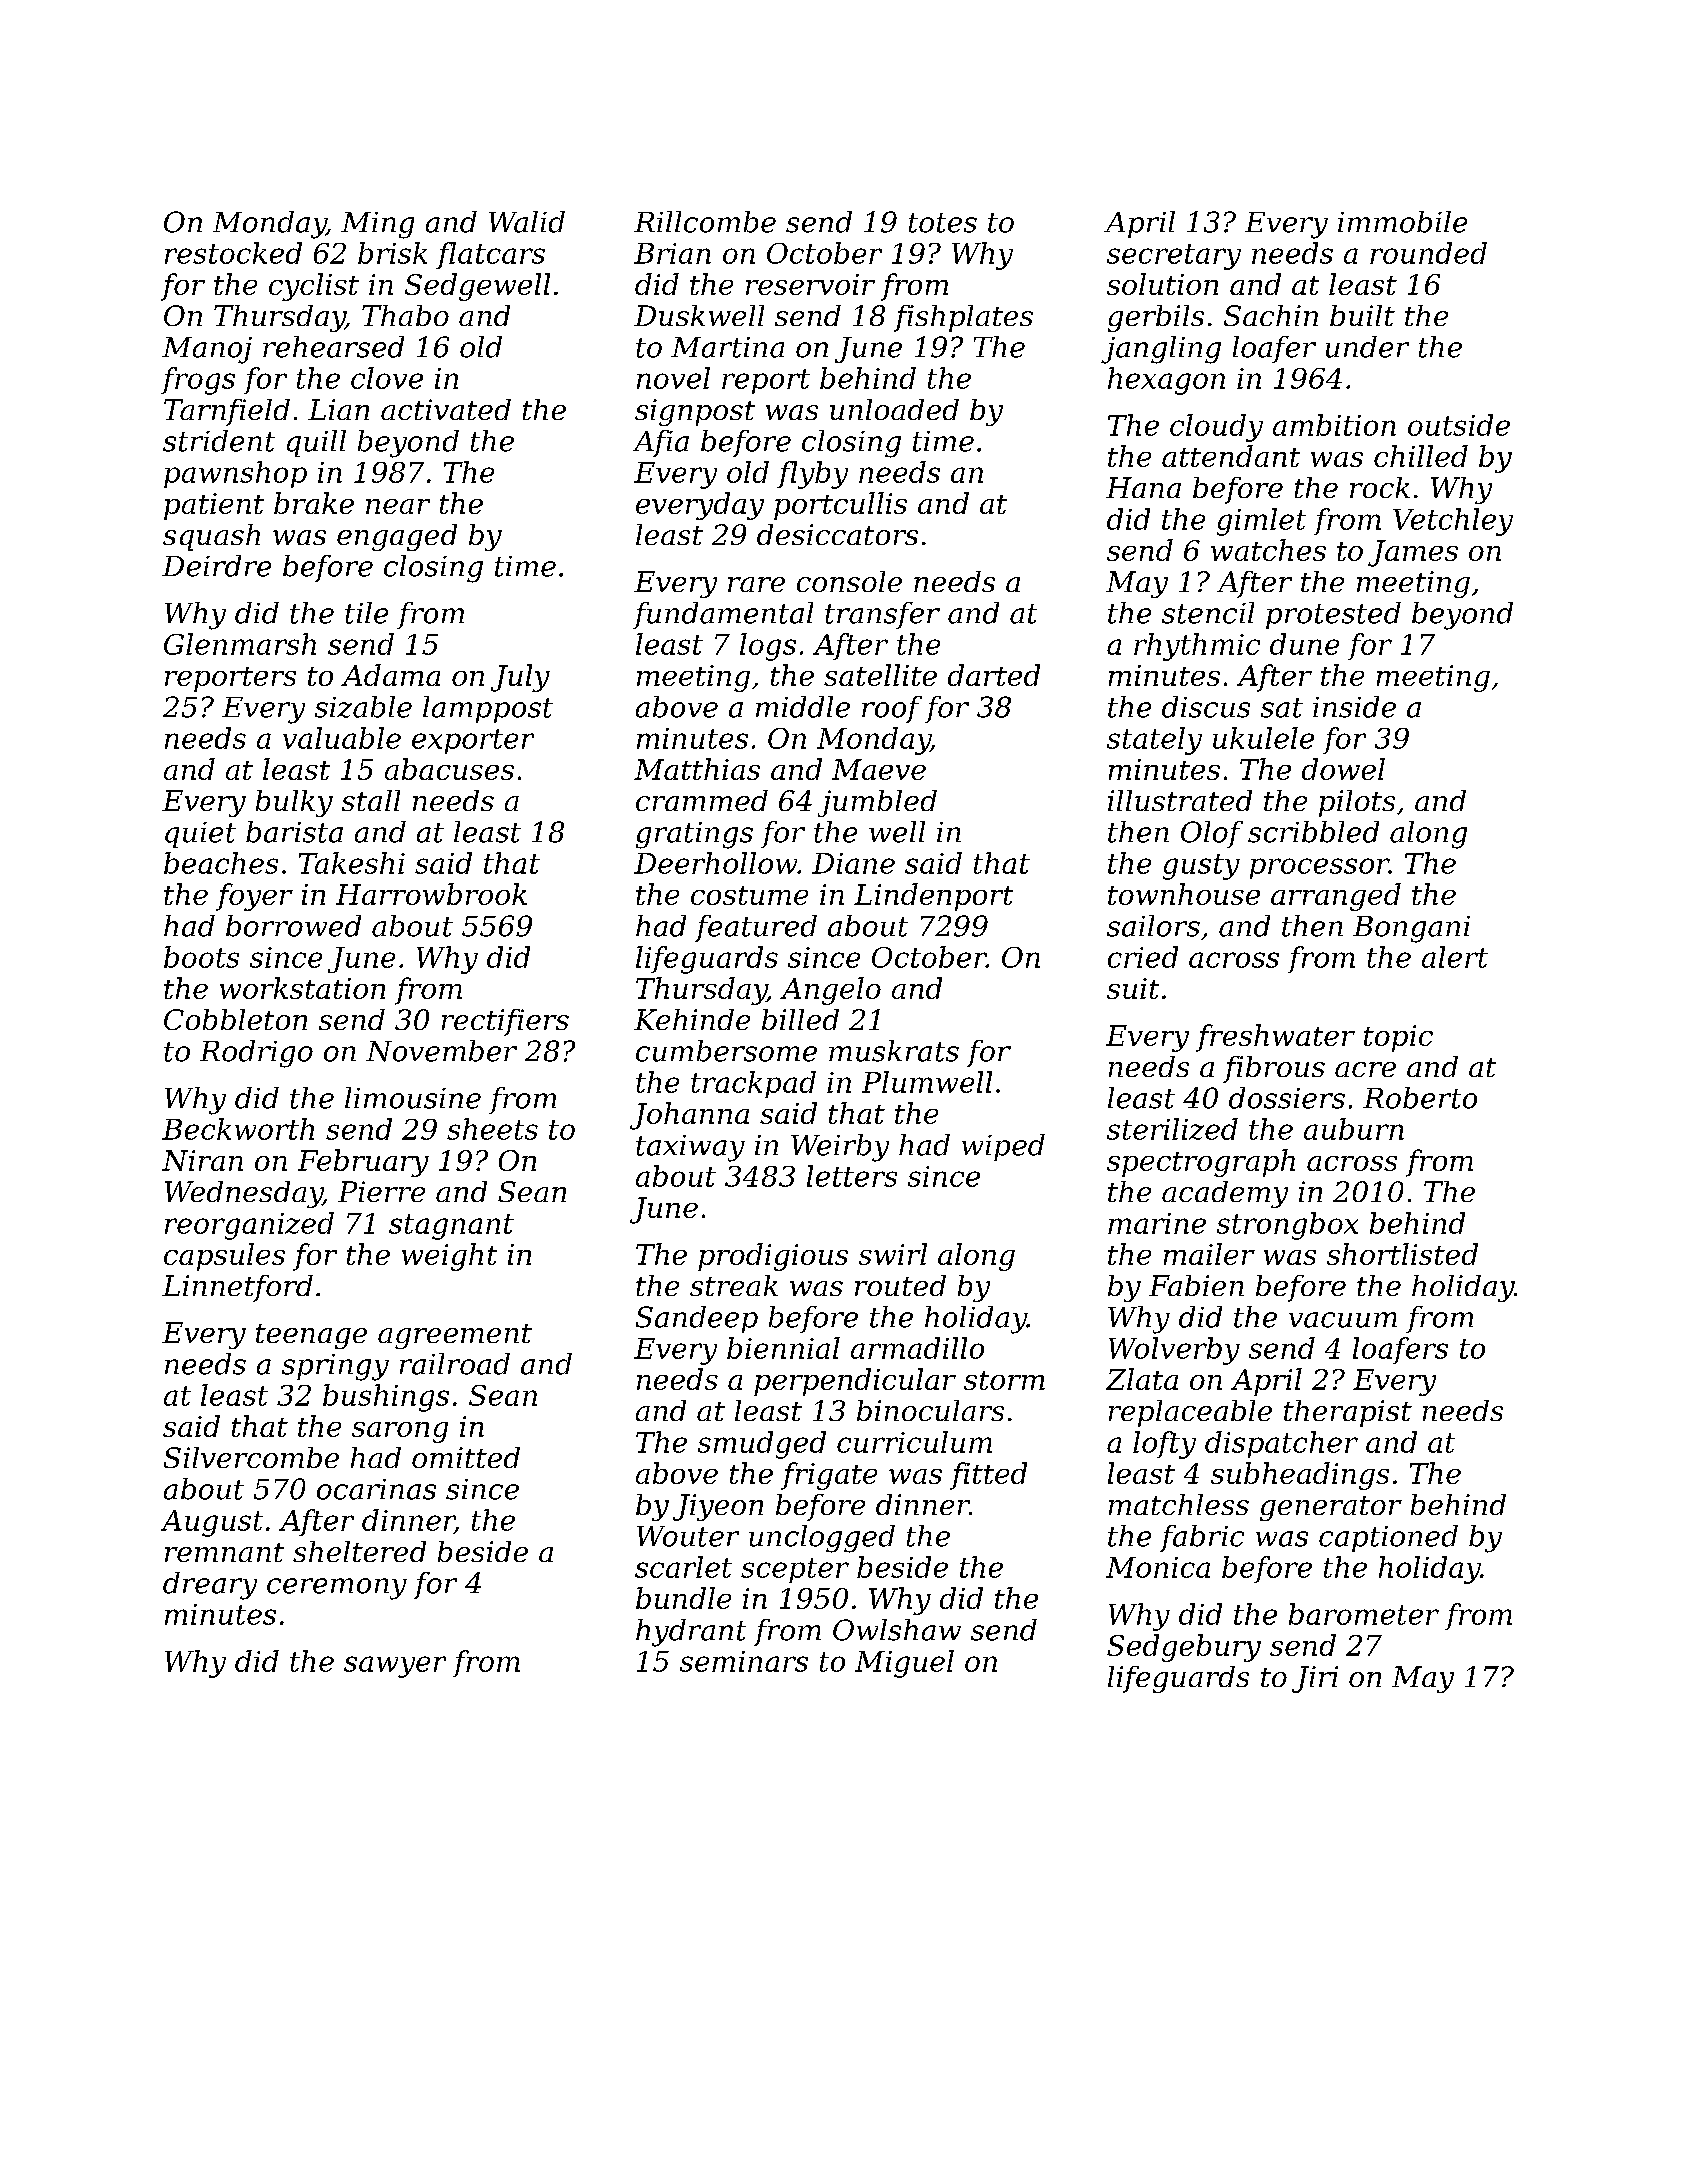  Describe the element at coordinates (1334, 425) in the page. I see `ambition` at that location.
